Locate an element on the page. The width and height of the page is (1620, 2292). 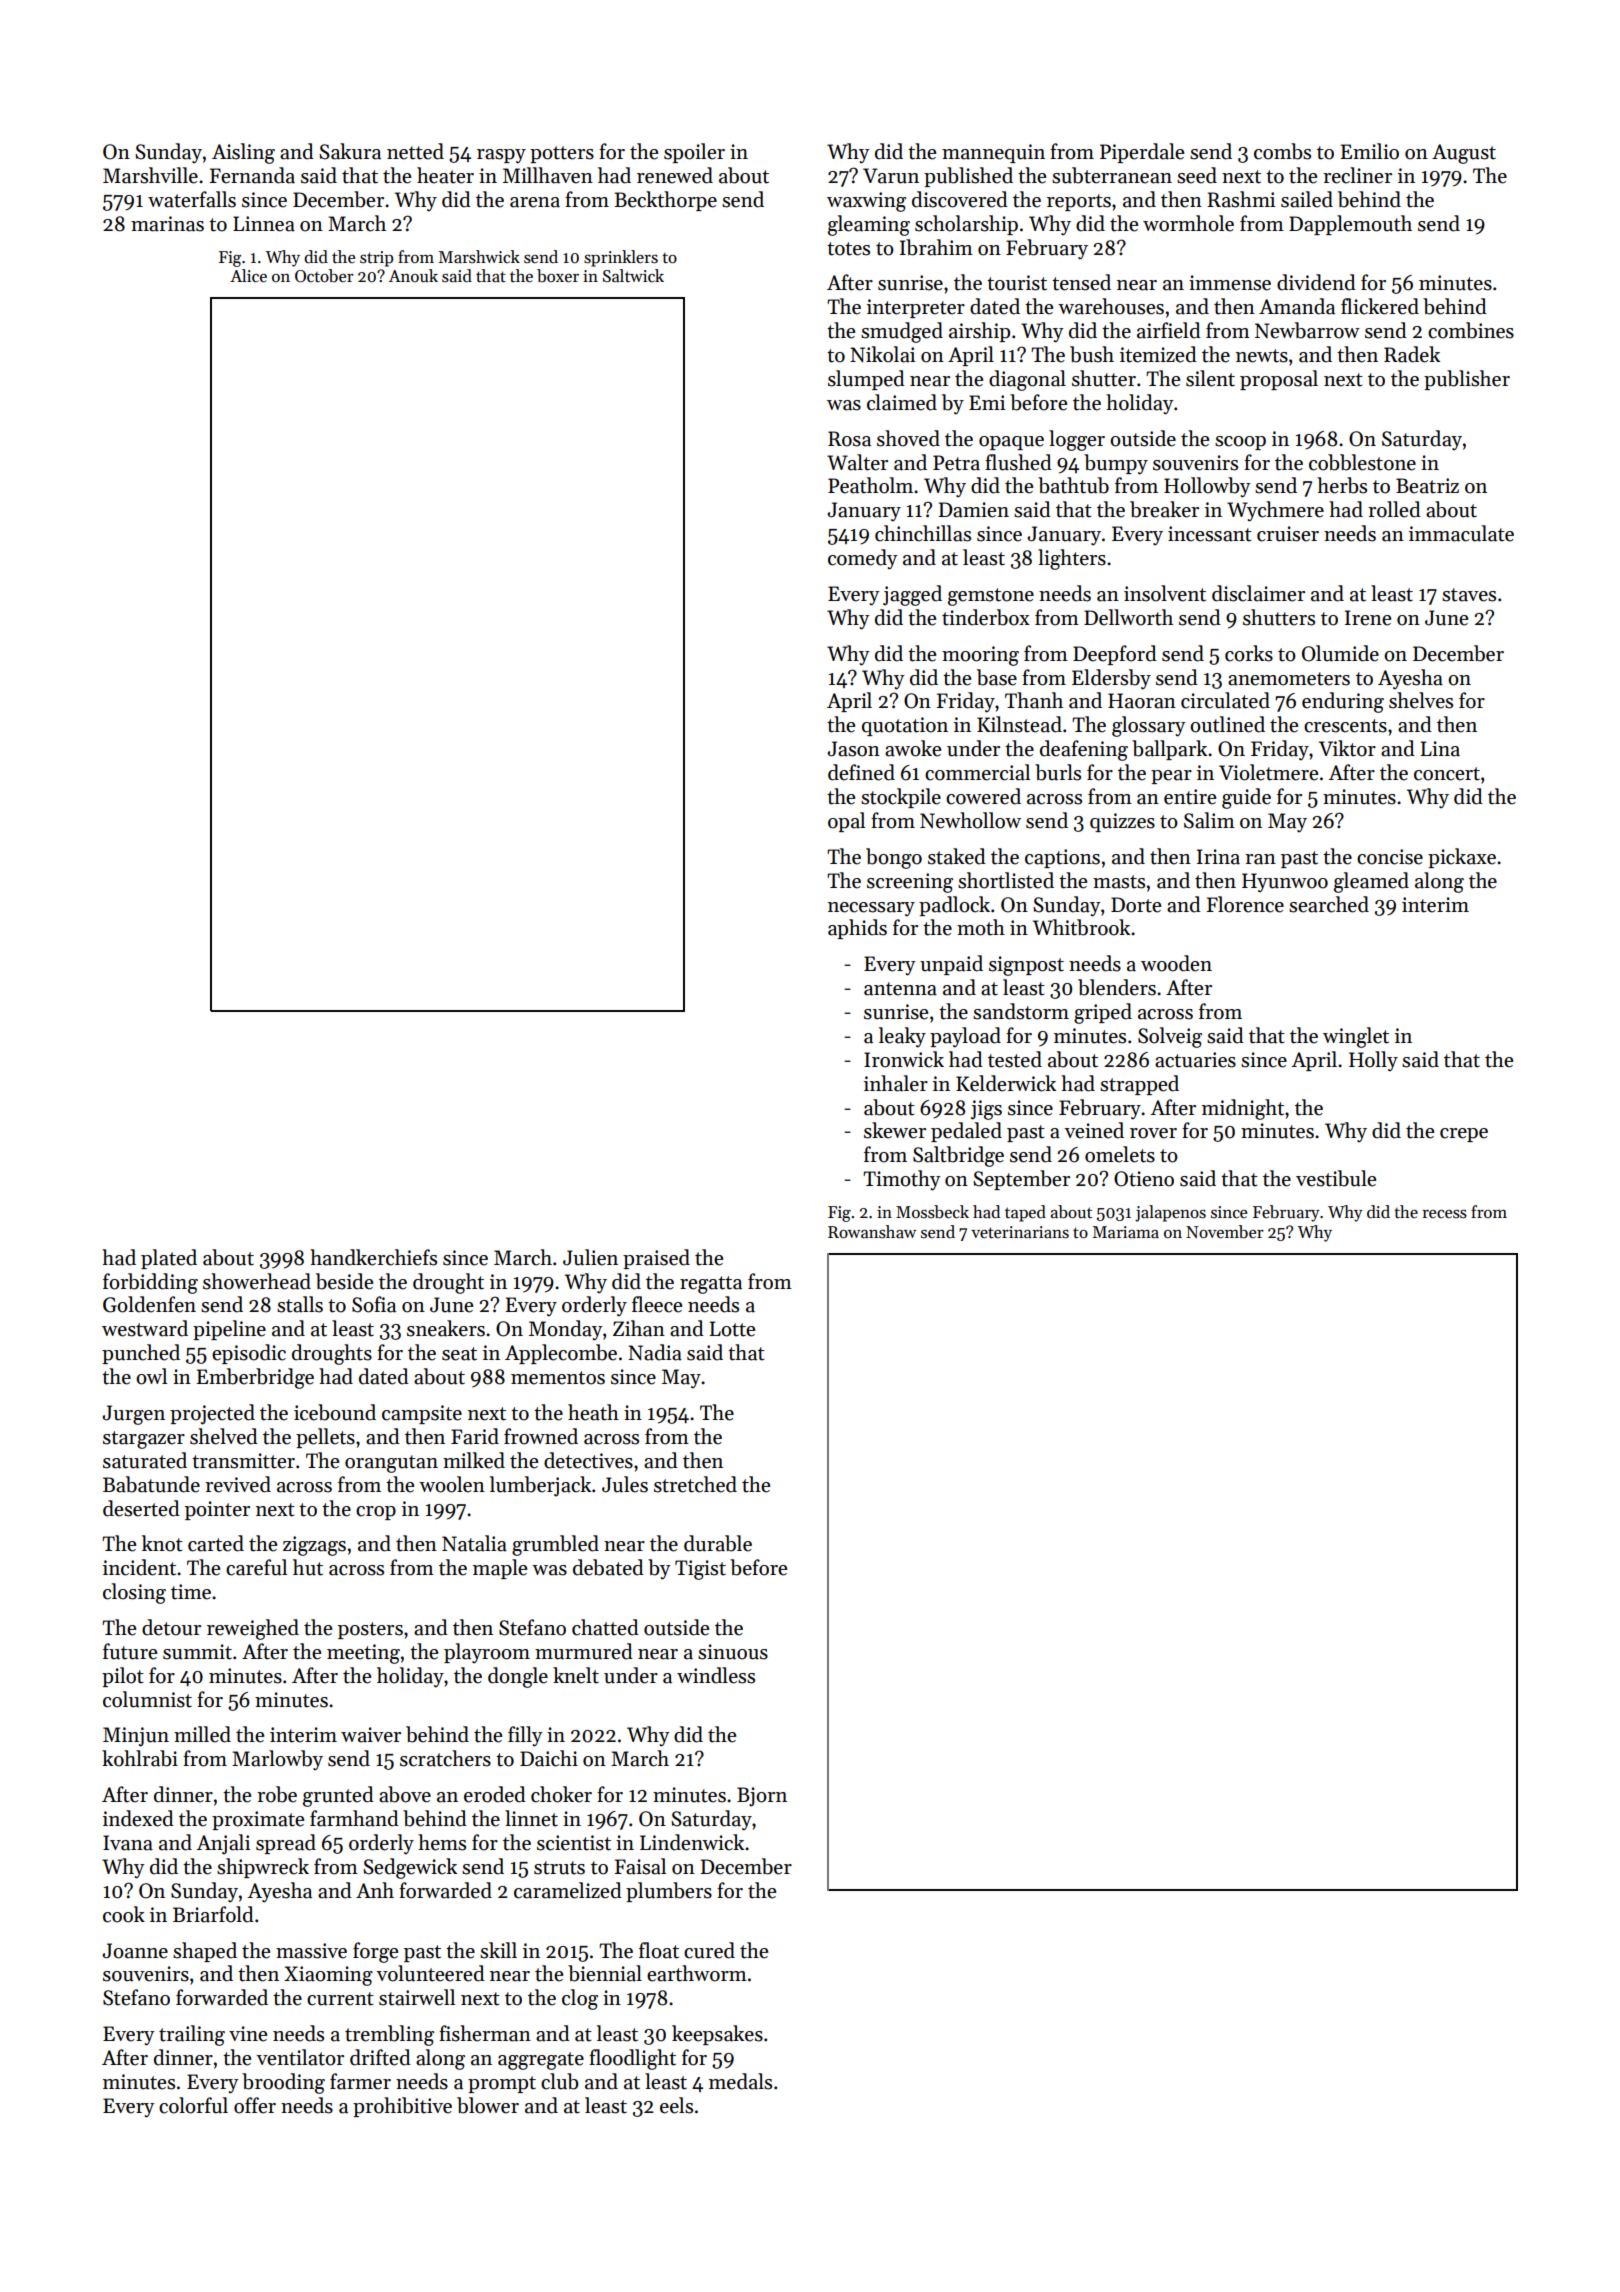
Marshville is located at coordinates (150, 175).
